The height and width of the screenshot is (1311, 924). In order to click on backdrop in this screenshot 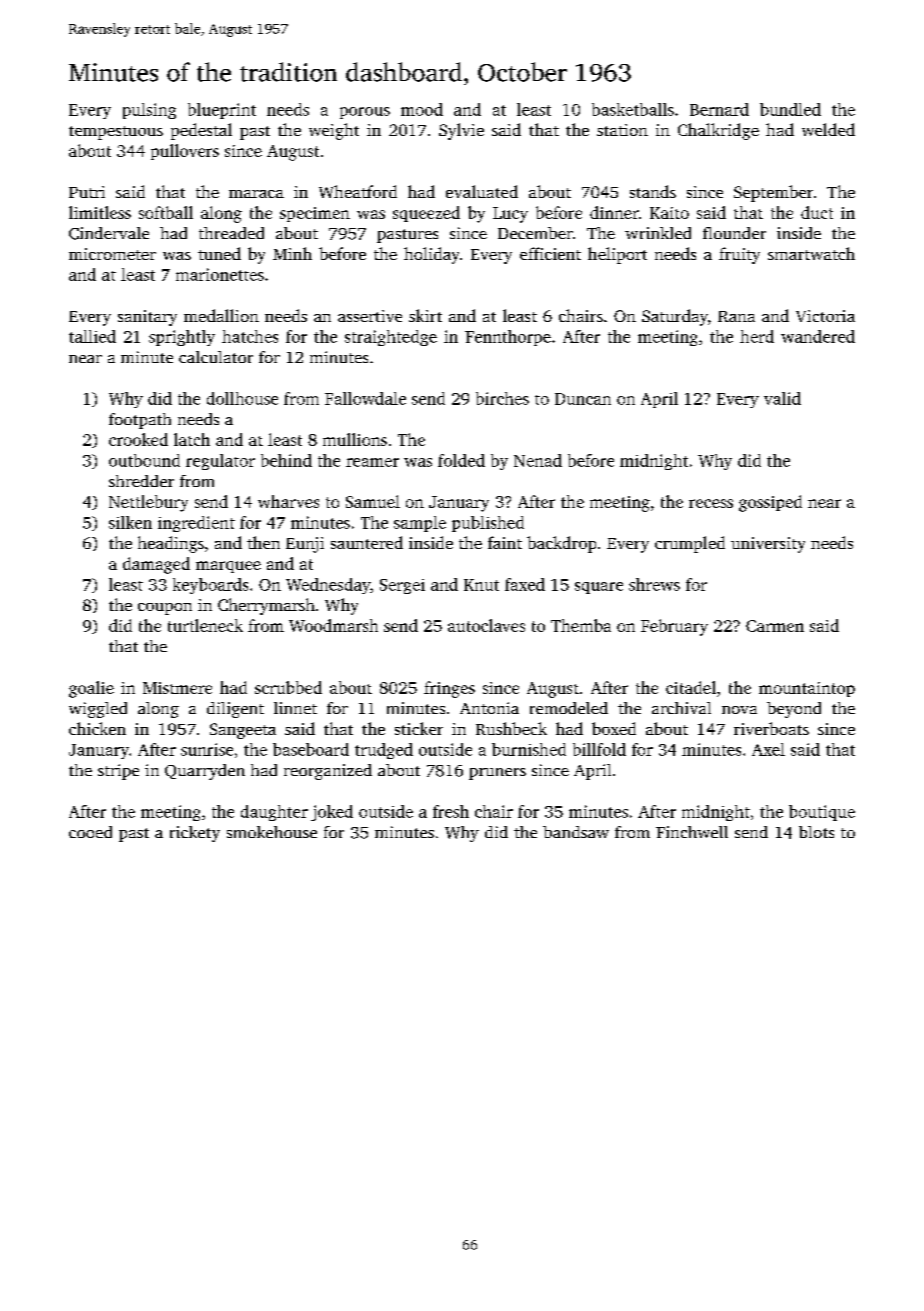, I will do `click(561, 544)`.
